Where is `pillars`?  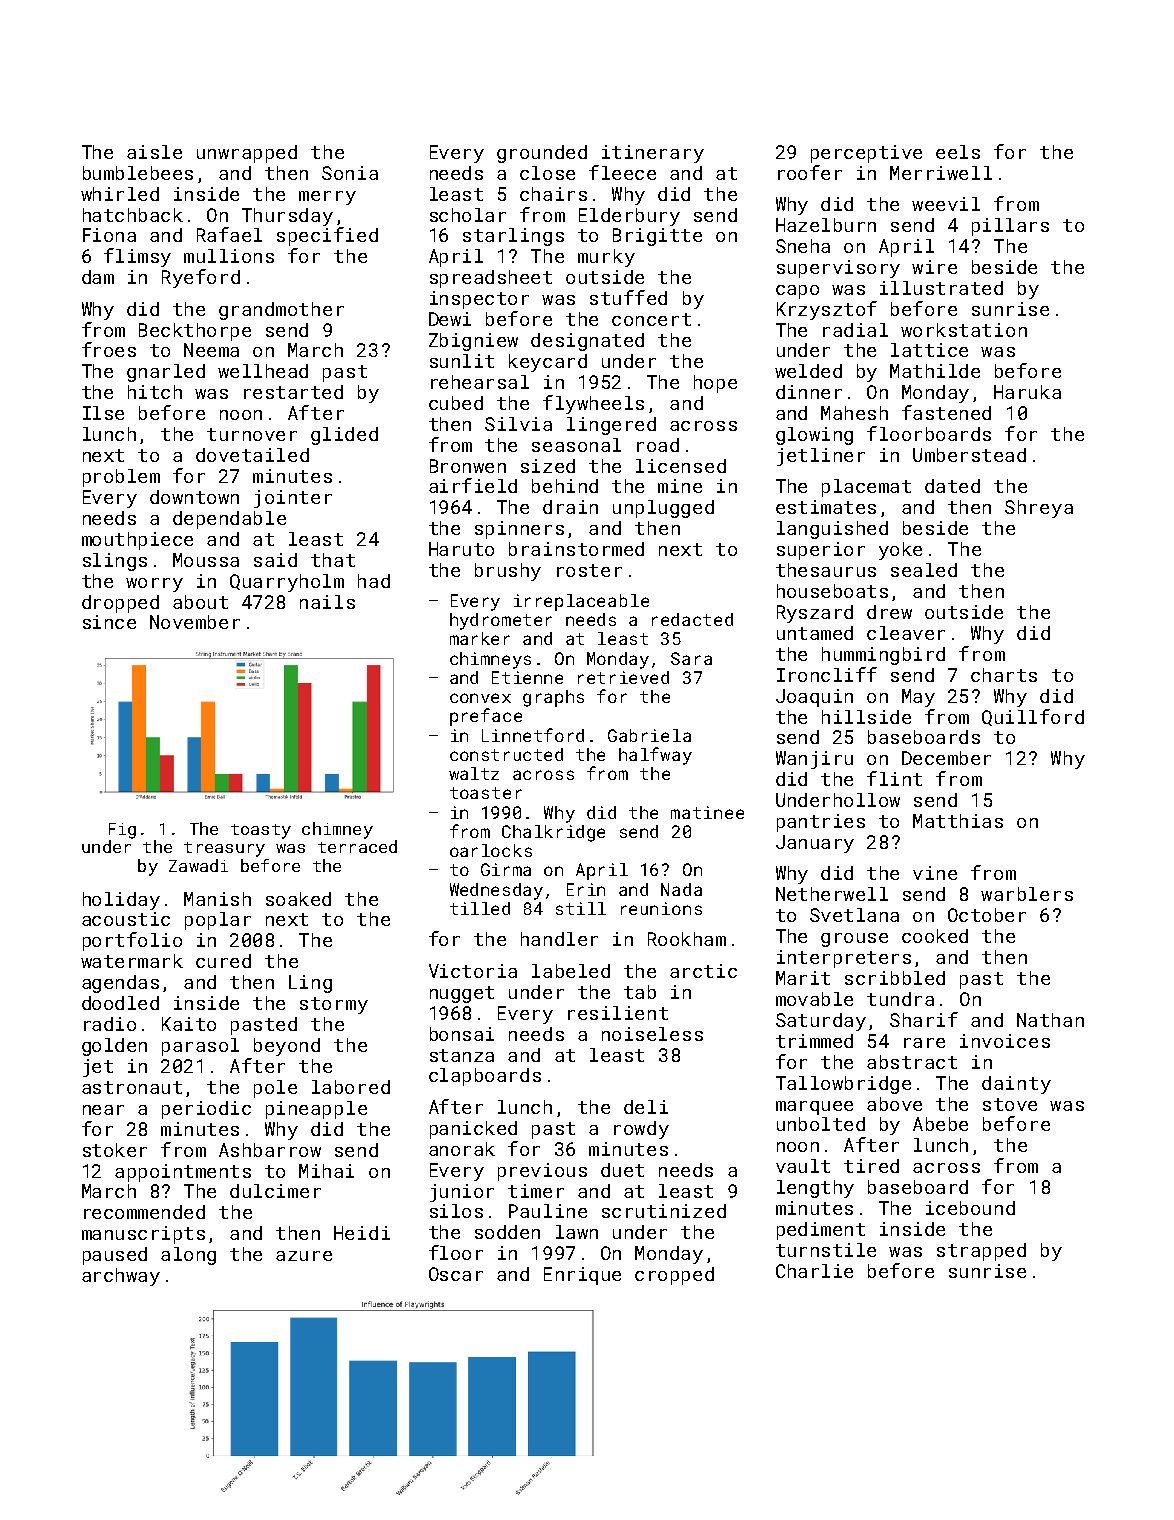 pillars is located at coordinates (1010, 227).
